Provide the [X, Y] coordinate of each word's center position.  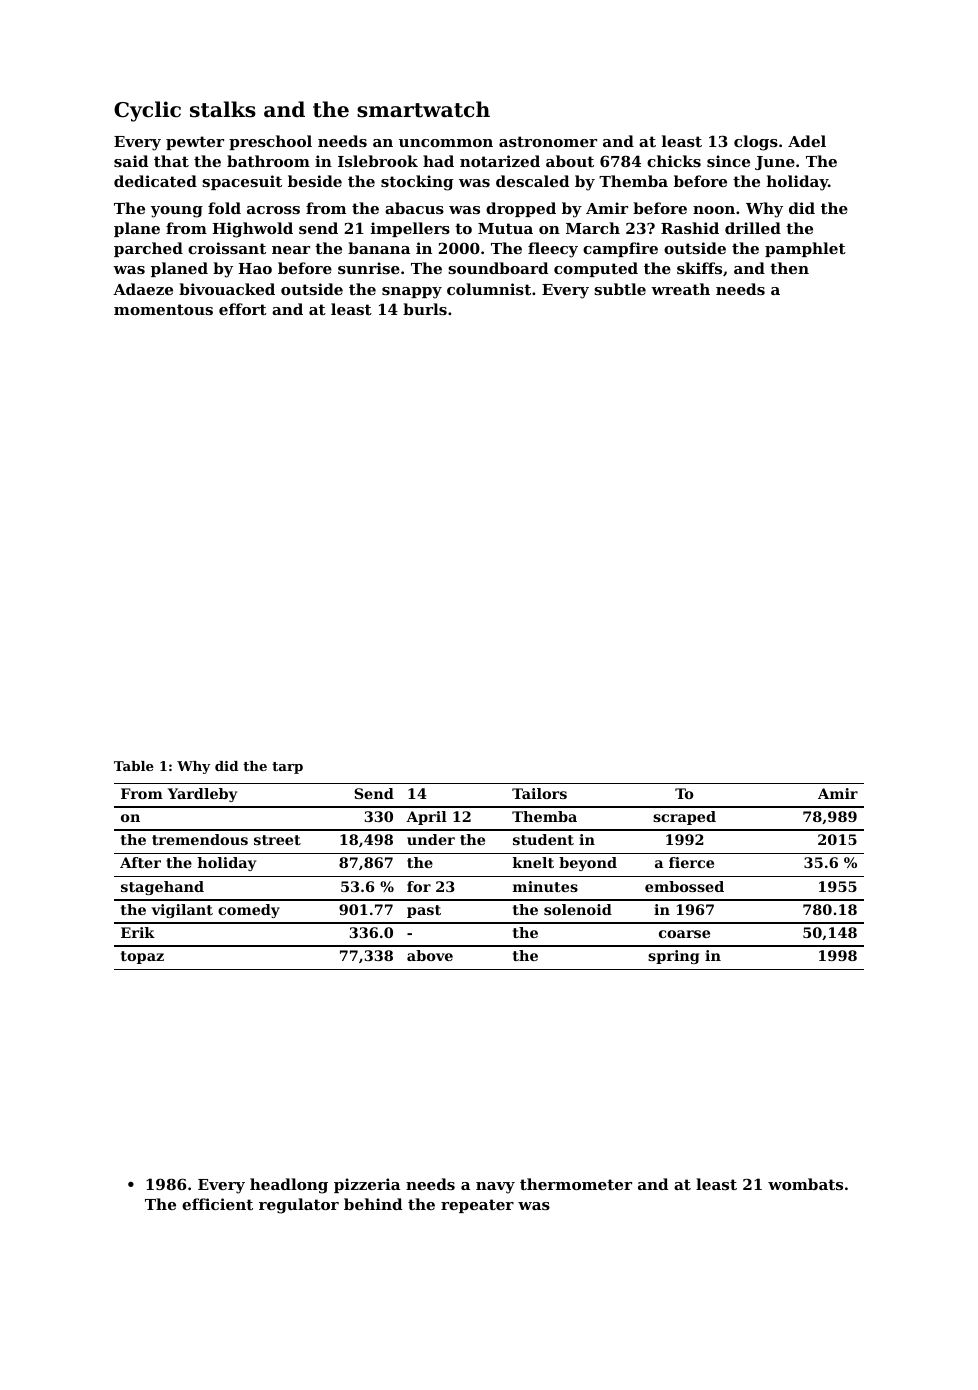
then [789, 268]
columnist [489, 289]
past [424, 911]
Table [134, 766]
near [291, 250]
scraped [684, 818]
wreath [680, 289]
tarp [287, 768]
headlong [289, 1186]
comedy [249, 911]
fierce [691, 862]
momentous [163, 309]
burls [425, 309]
